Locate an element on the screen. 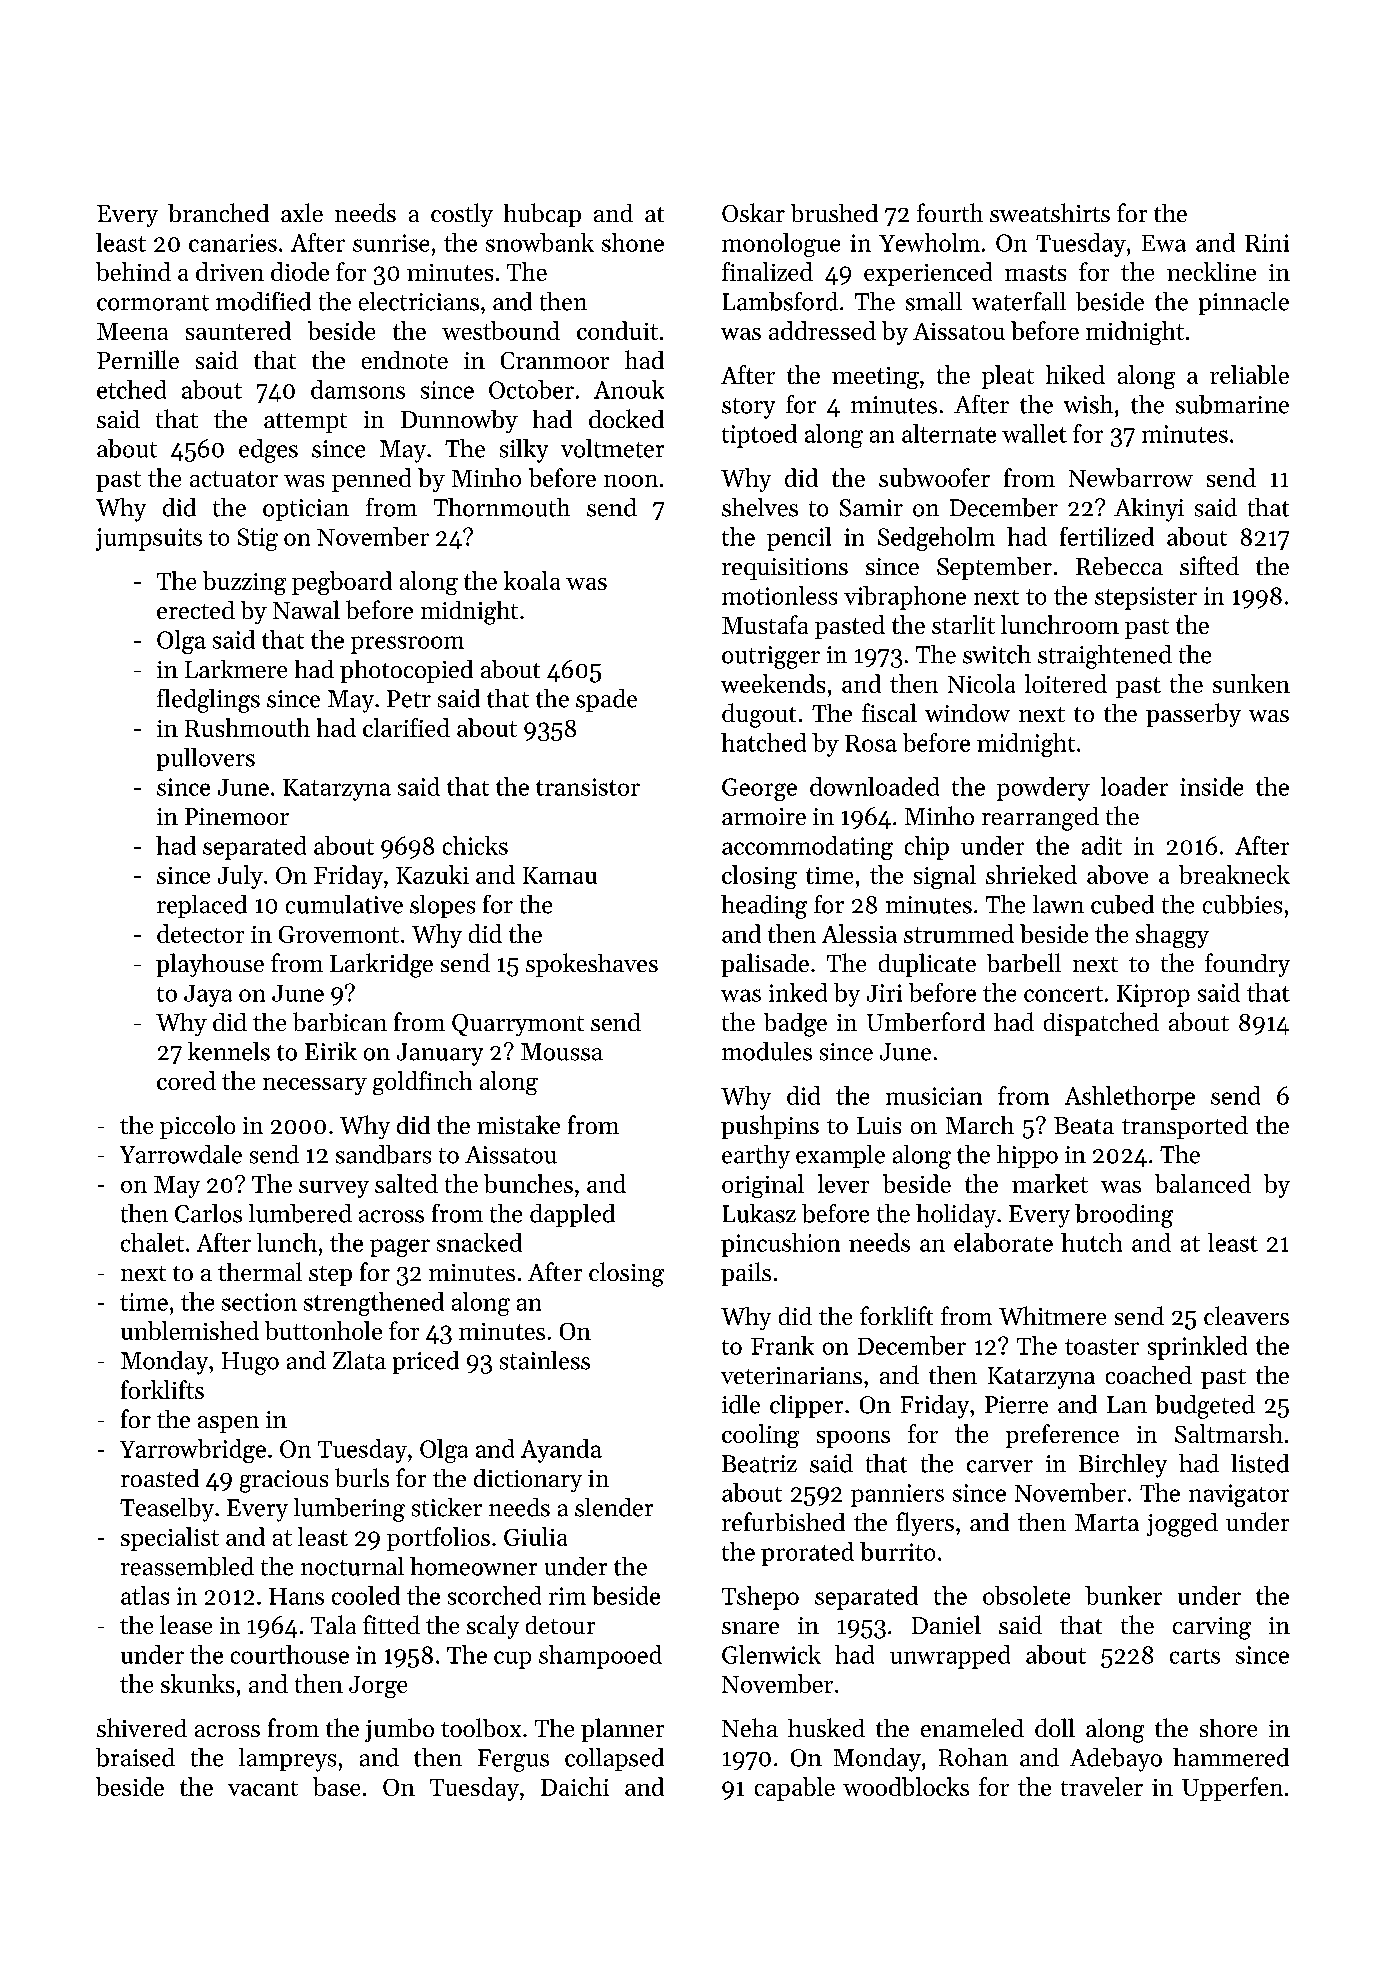 The height and width of the screenshot is (1969, 1386). Fergus is located at coordinates (513, 1760).
